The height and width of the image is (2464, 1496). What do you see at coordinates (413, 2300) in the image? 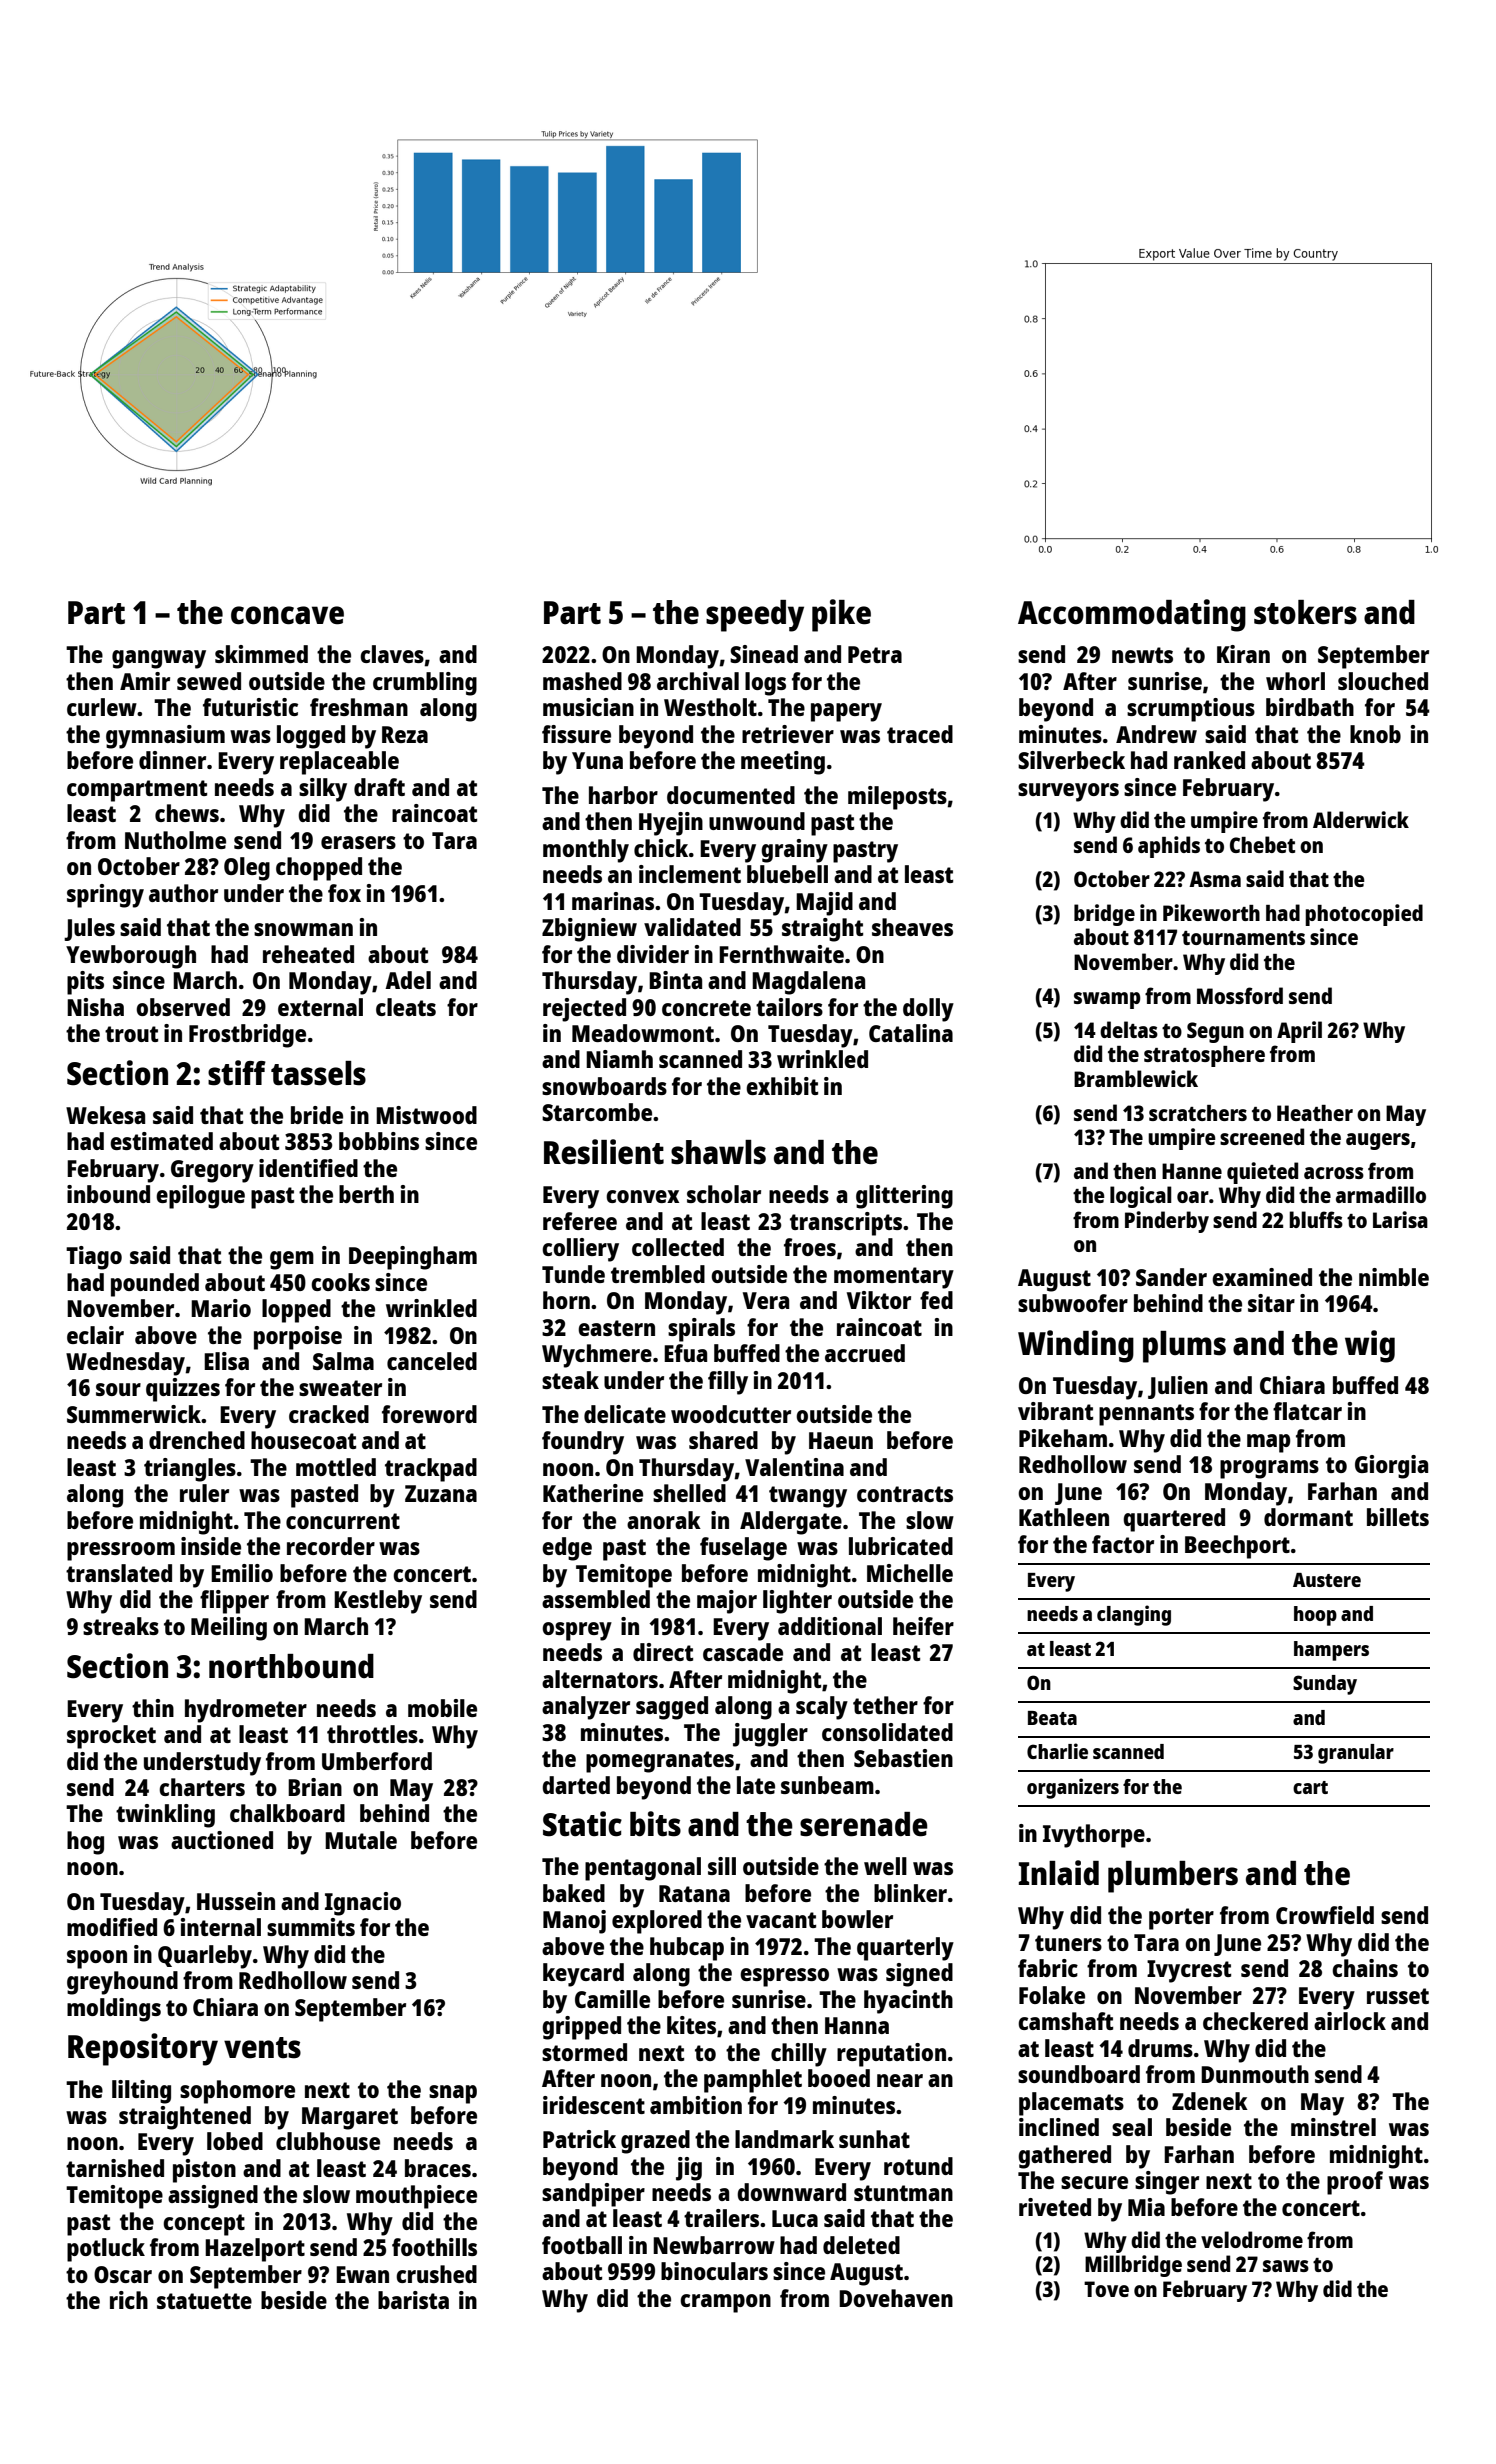
I see `barista` at bounding box center [413, 2300].
